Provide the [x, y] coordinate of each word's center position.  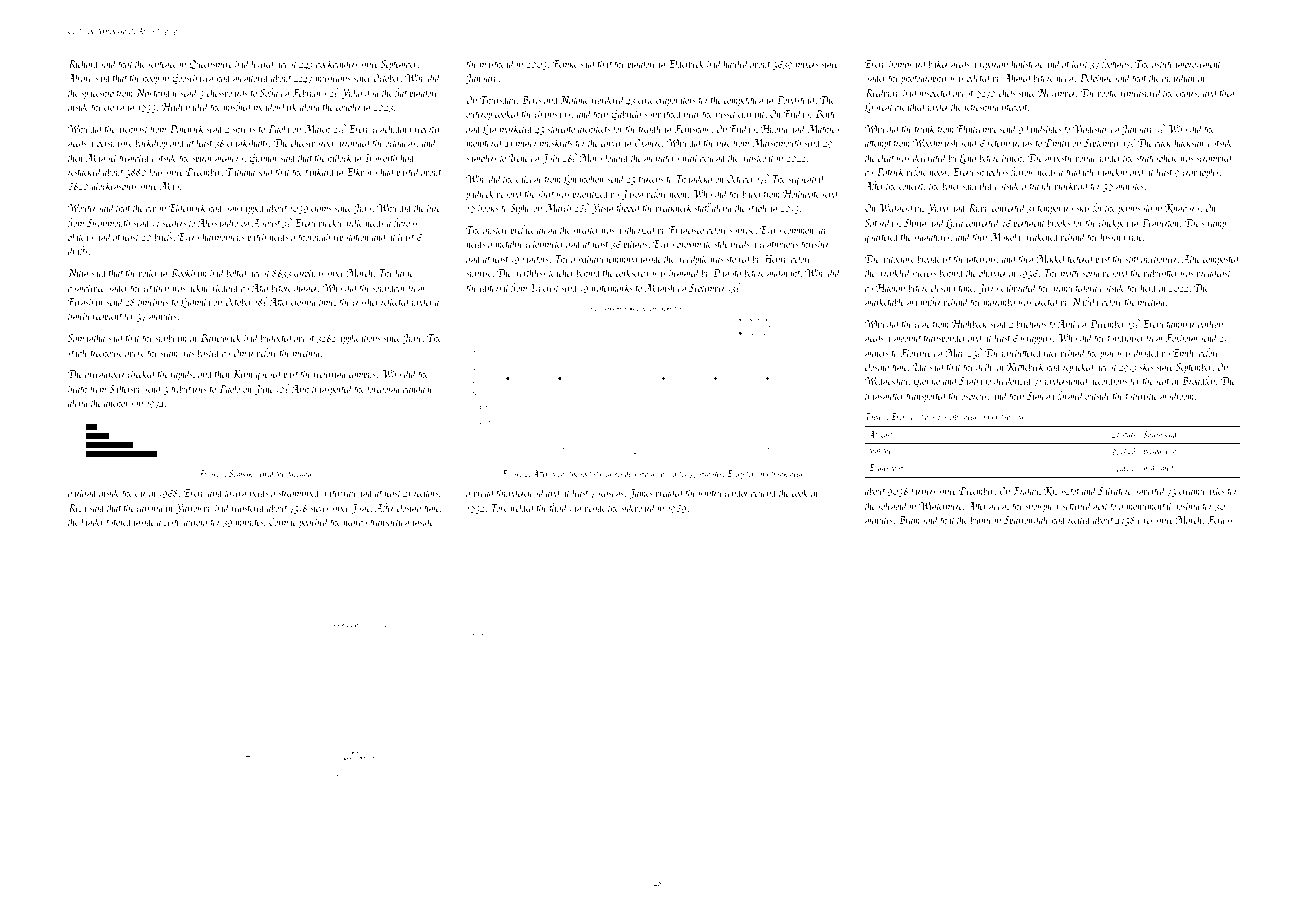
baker [938, 63]
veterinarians [1010, 143]
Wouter [82, 208]
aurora [195, 523]
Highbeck [969, 325]
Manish [660, 287]
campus [362, 376]
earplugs [309, 273]
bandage [418, 389]
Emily [1184, 354]
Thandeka [693, 178]
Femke [565, 63]
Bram [909, 520]
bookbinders [337, 63]
